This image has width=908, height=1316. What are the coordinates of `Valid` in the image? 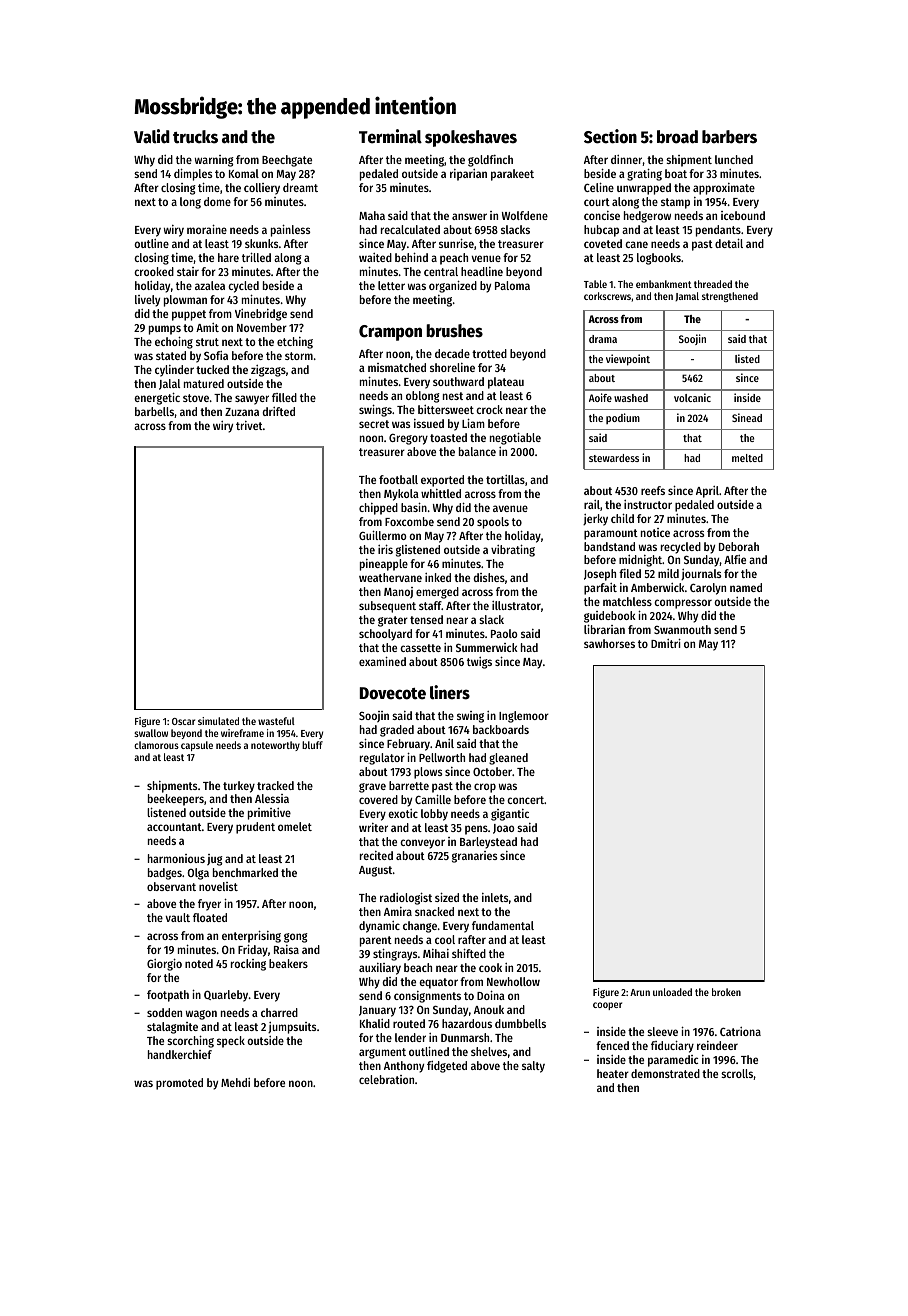 It's located at (152, 136).
